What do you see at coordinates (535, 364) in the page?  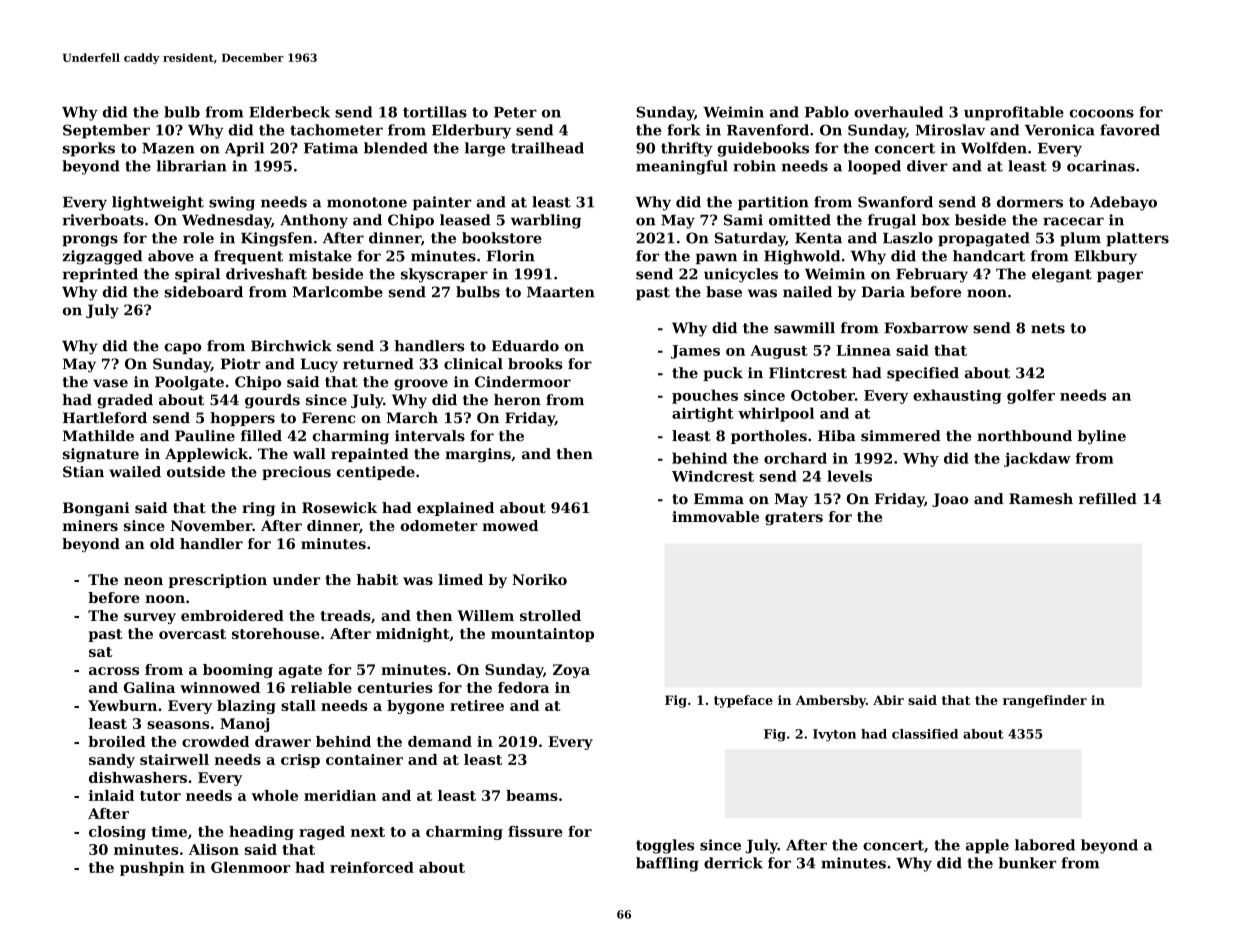 I see `brooks` at bounding box center [535, 364].
